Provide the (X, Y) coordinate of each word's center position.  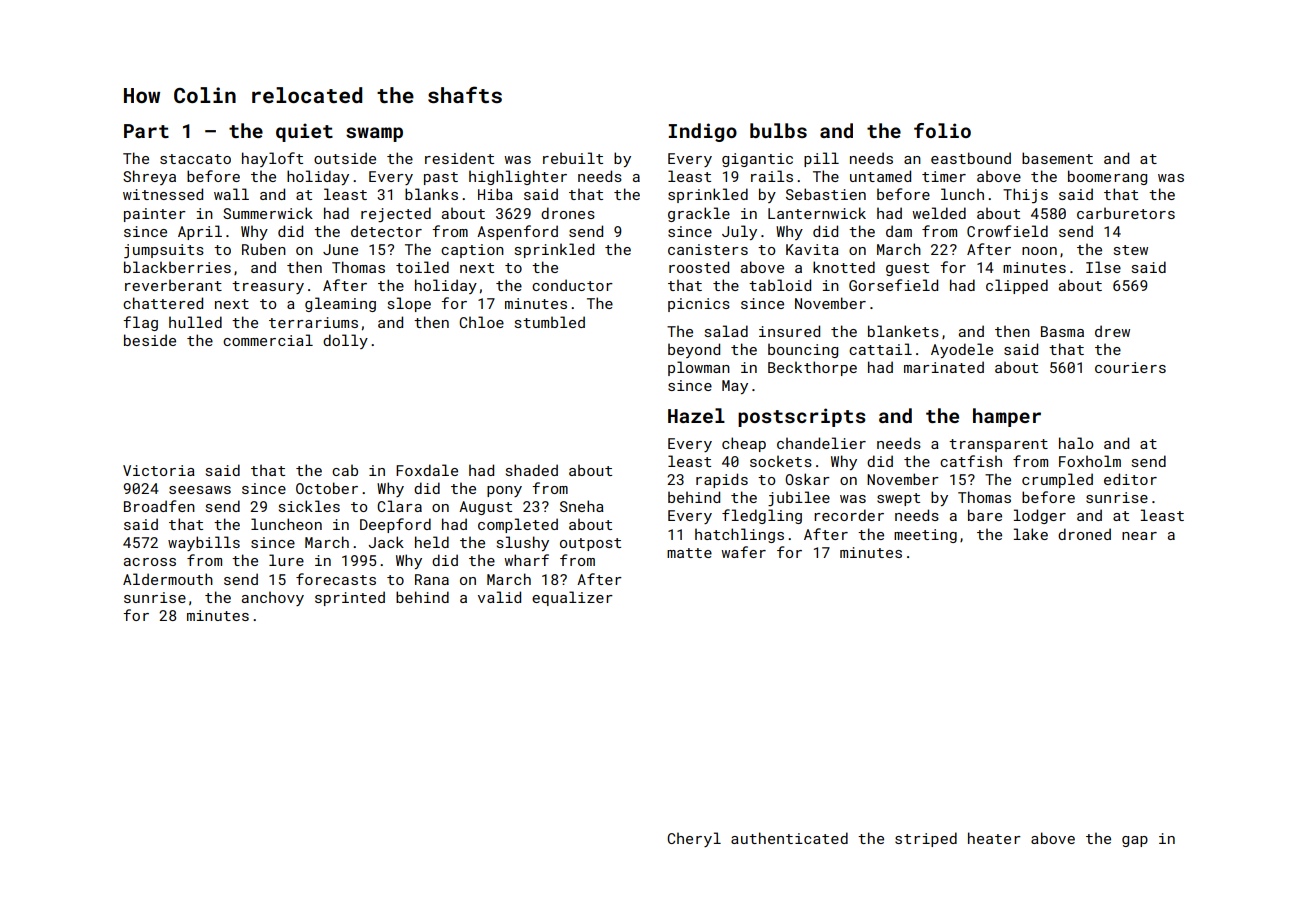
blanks (431, 194)
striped (926, 839)
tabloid (780, 285)
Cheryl (694, 839)
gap (1135, 841)
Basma (1062, 331)
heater (994, 838)
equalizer (572, 598)
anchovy (273, 598)
